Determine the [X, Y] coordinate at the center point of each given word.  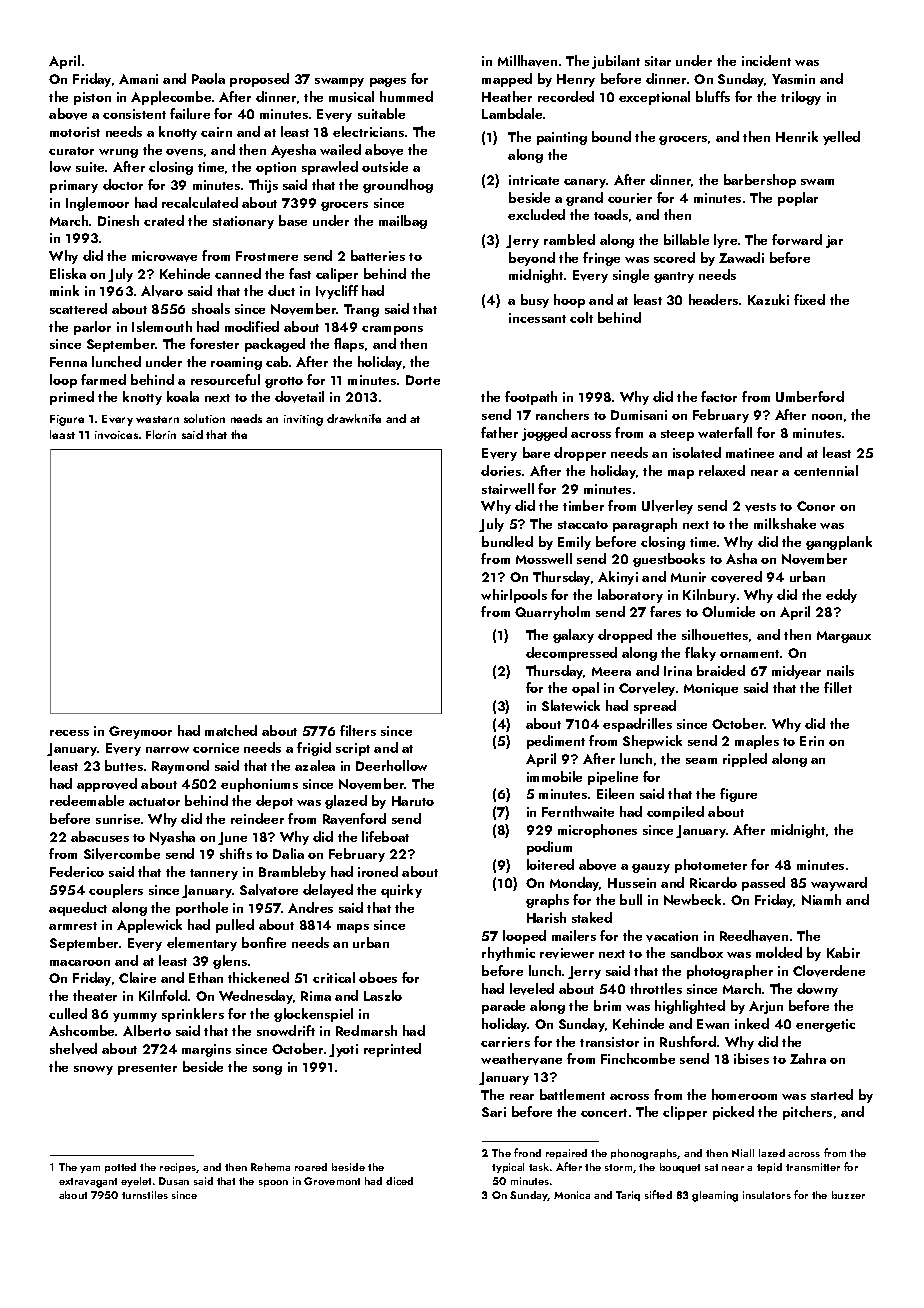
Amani [138, 79]
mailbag [403, 222]
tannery [214, 874]
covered [736, 577]
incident [766, 60]
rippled [745, 760]
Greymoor [140, 732]
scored [674, 257]
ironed [378, 871]
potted [120, 1168]
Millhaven [527, 61]
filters [358, 730]
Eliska [68, 273]
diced [399, 1181]
